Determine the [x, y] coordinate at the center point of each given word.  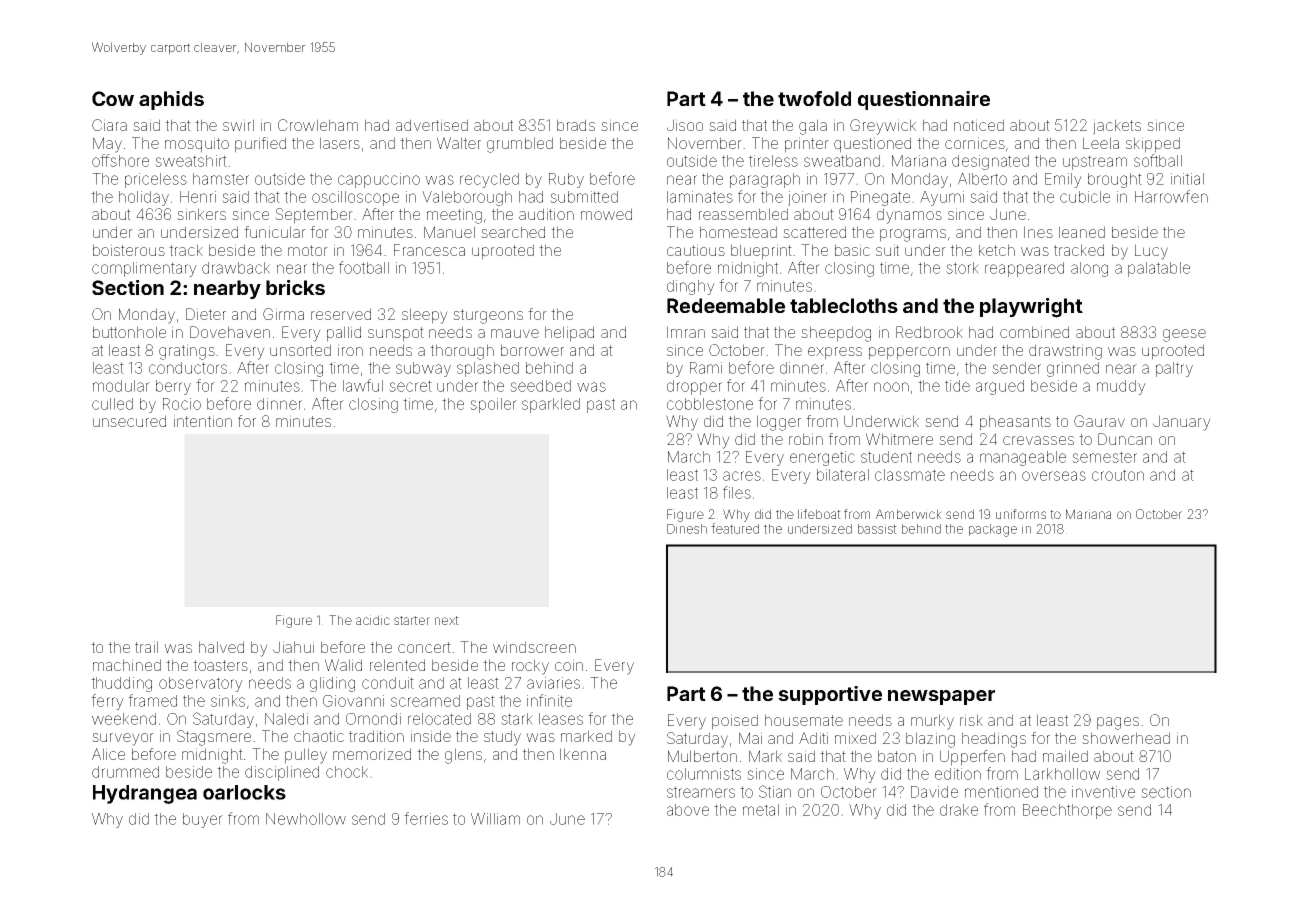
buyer [203, 820]
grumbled [520, 145]
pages [1118, 723]
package [993, 530]
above [688, 810]
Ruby [566, 180]
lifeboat [819, 514]
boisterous [129, 250]
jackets [1117, 127]
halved [221, 647]
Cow [113, 98]
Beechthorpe [1067, 811]
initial [1187, 179]
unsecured [129, 421]
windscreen [534, 647]
